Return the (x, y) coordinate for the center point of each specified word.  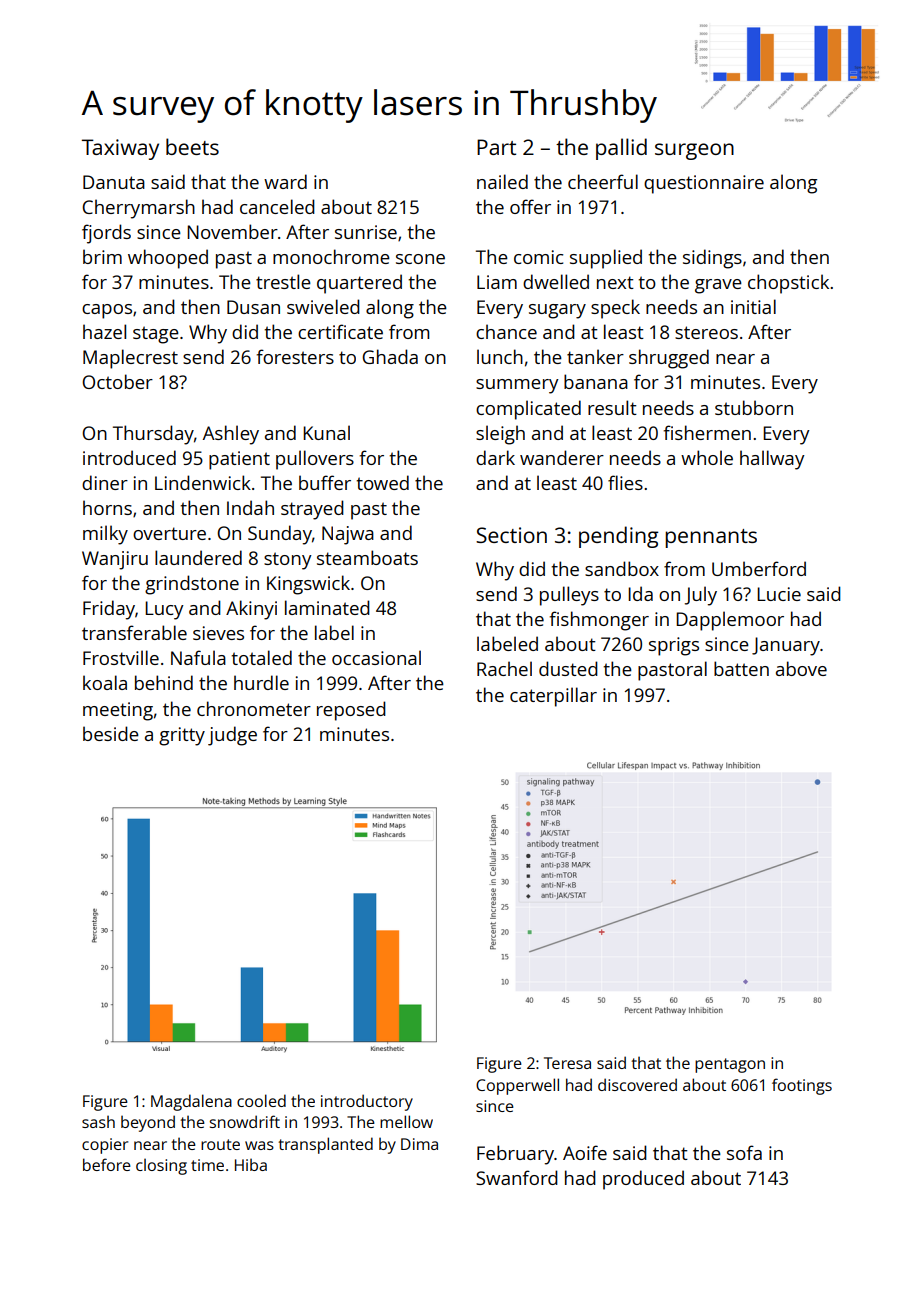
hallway (772, 460)
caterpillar (553, 697)
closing (161, 1167)
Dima (419, 1144)
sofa (744, 1152)
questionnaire (704, 184)
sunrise (366, 232)
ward (285, 181)
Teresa (567, 1063)
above (801, 668)
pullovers (315, 460)
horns (107, 507)
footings (802, 1086)
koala (105, 682)
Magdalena (191, 1102)
